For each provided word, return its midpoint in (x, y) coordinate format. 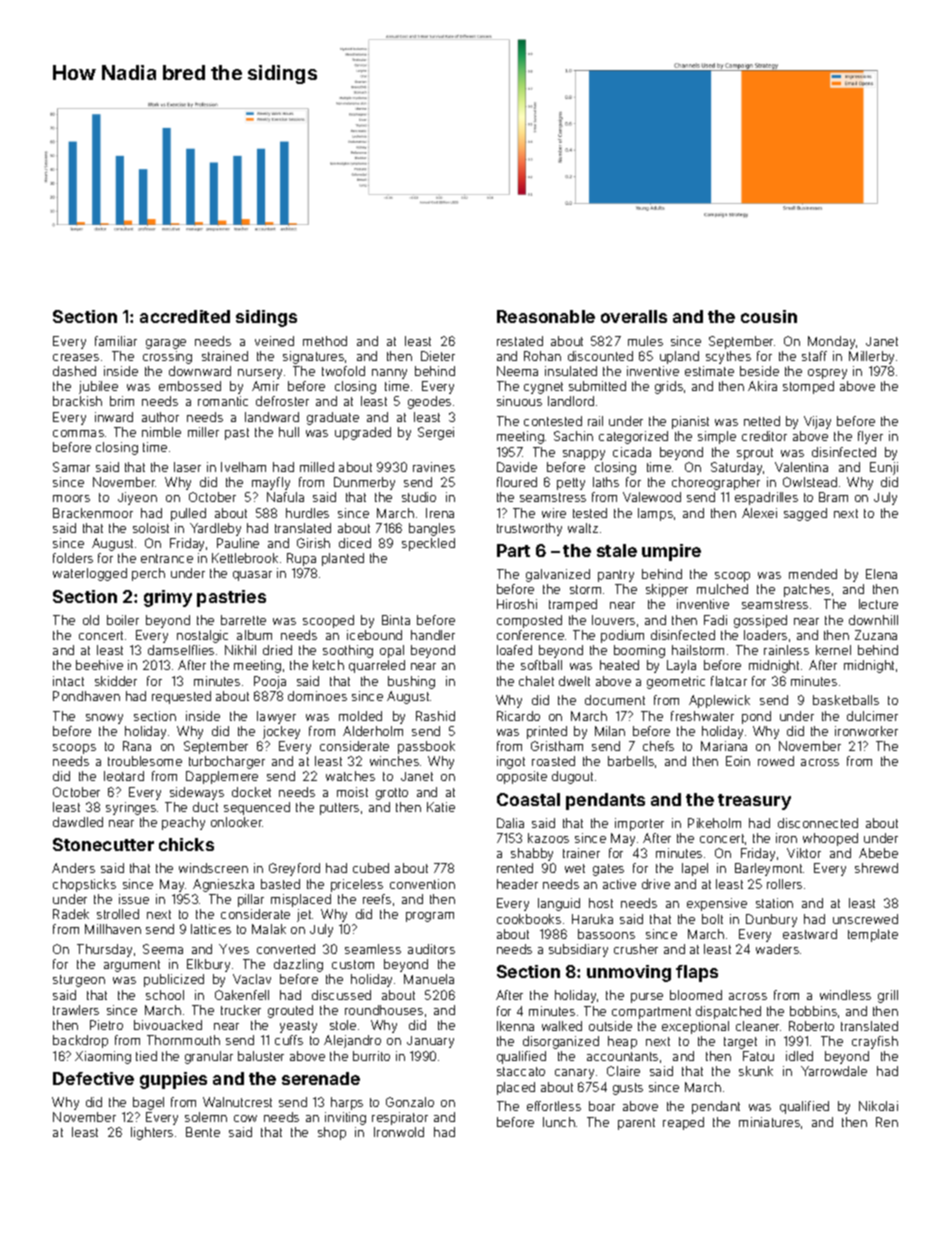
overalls (634, 316)
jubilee (98, 387)
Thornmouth (183, 1040)
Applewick (719, 701)
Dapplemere (222, 777)
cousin (769, 316)
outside (610, 1026)
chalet (536, 681)
